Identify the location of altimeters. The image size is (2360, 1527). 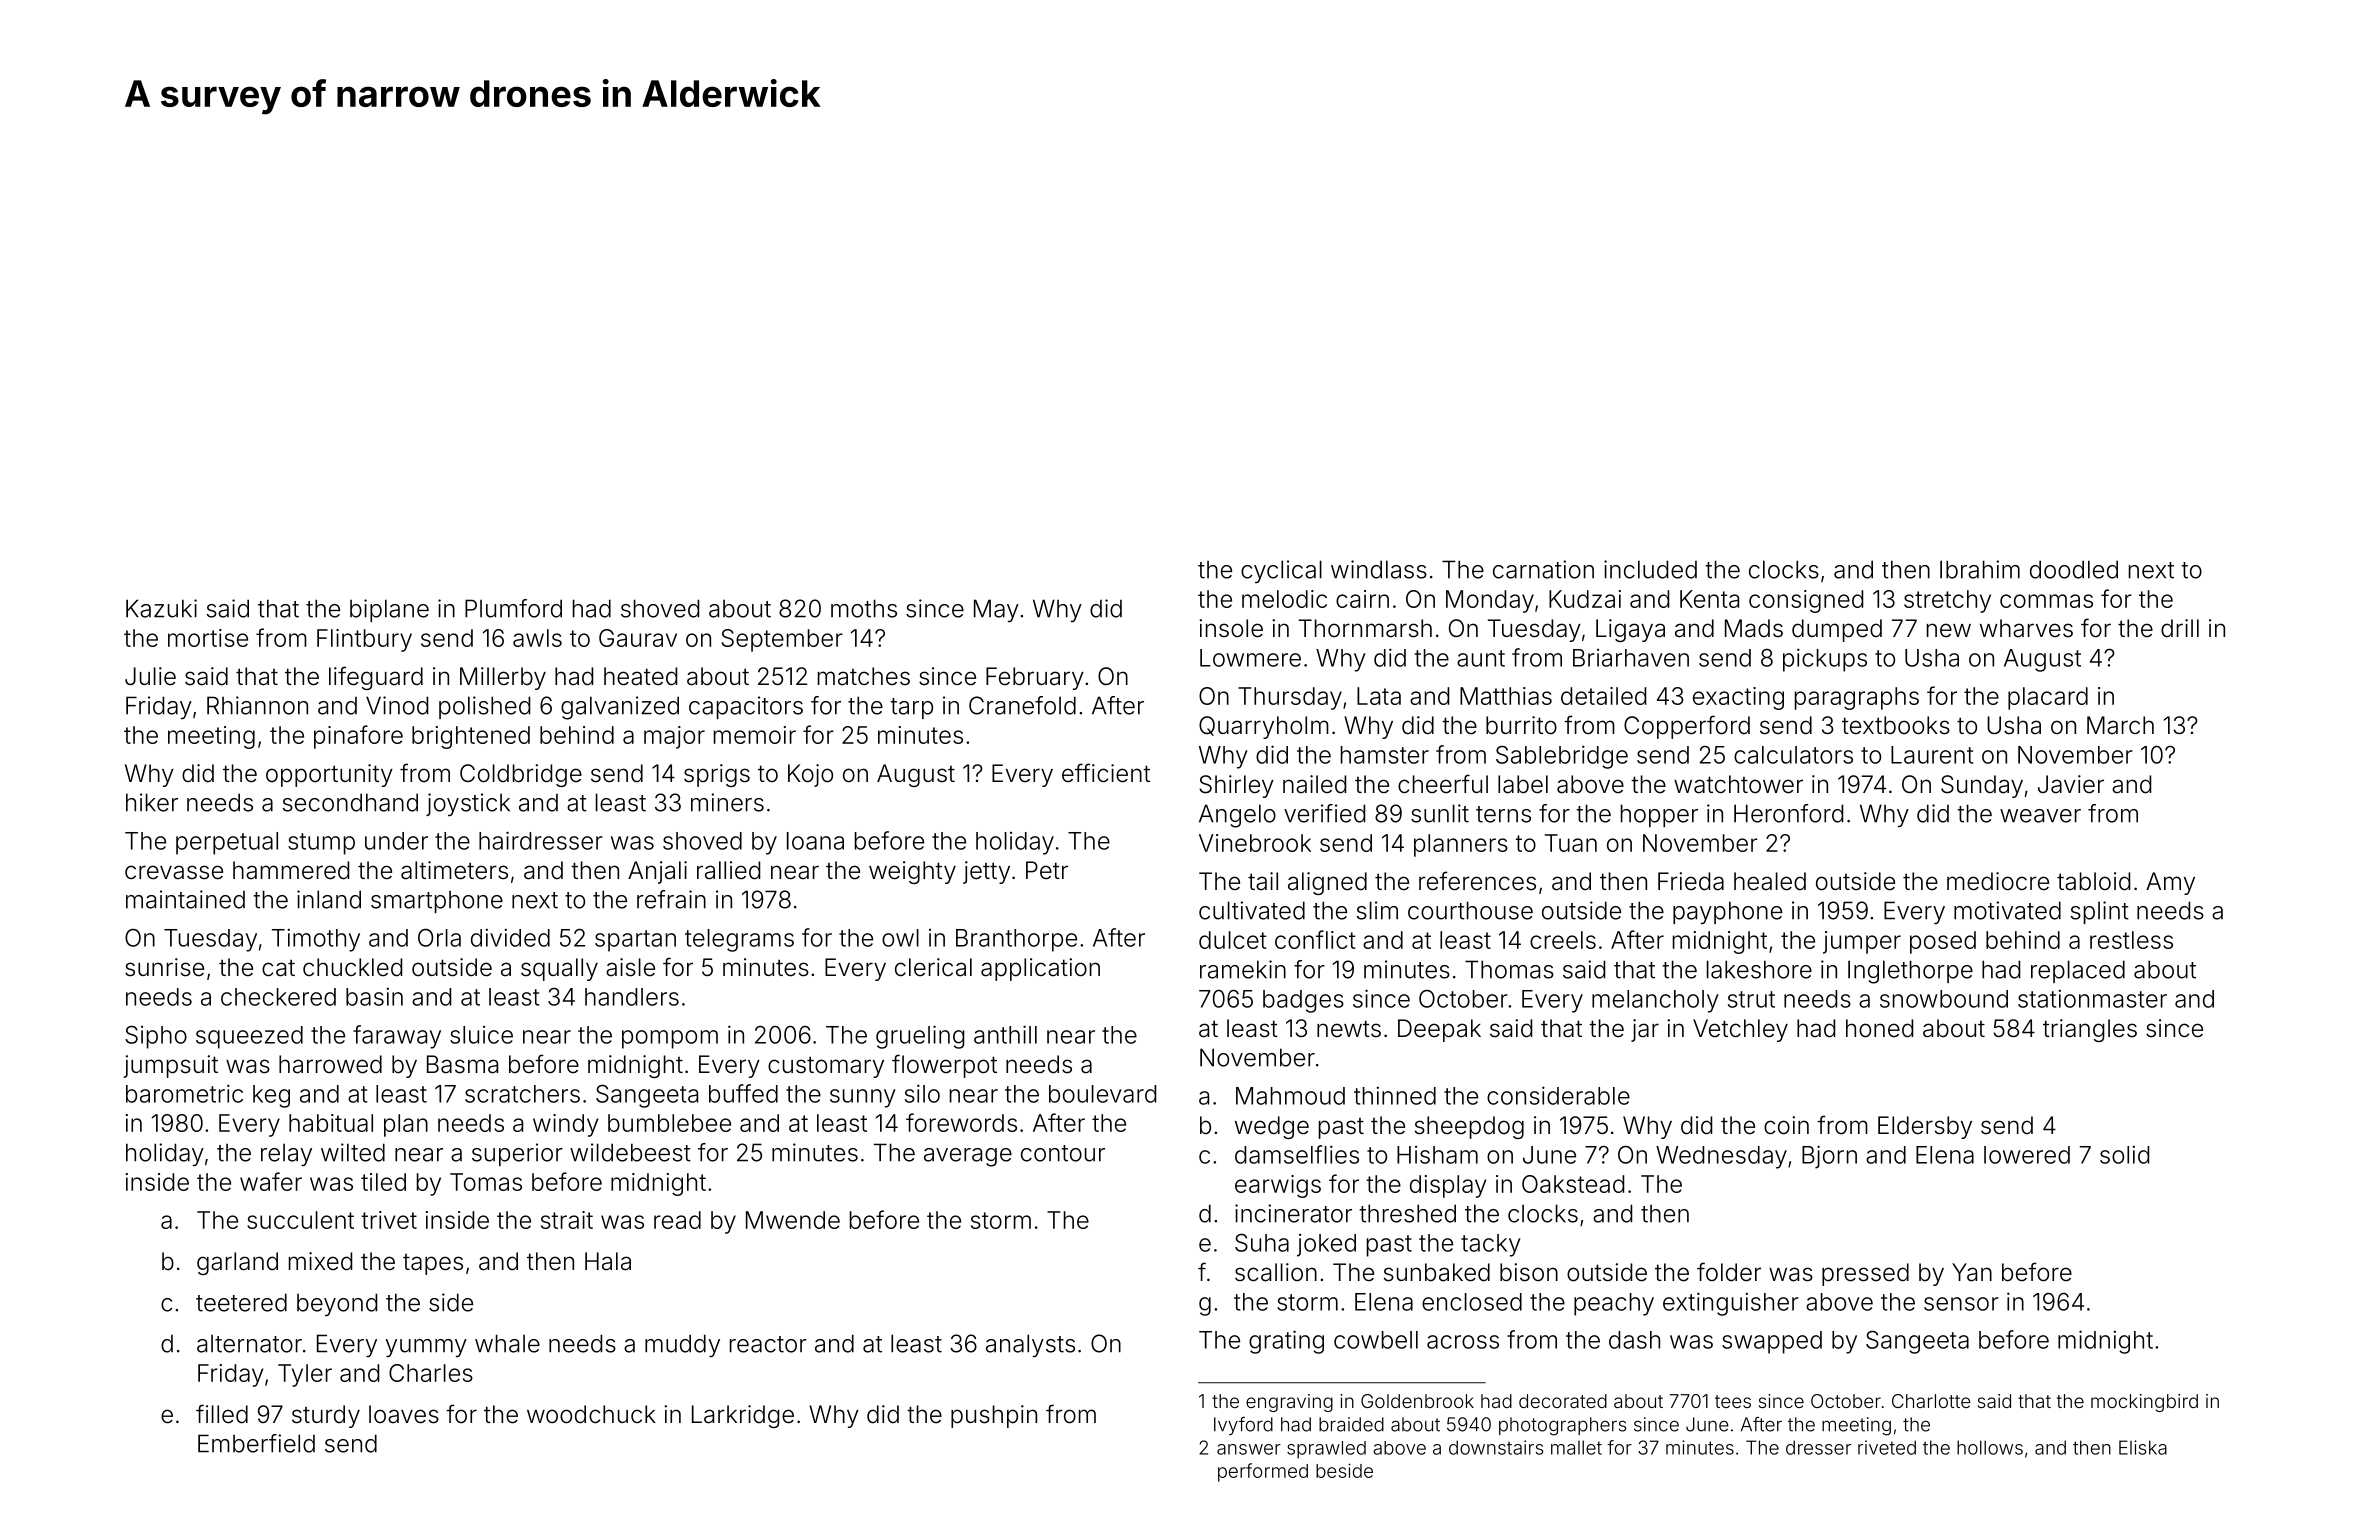
(454, 870).
